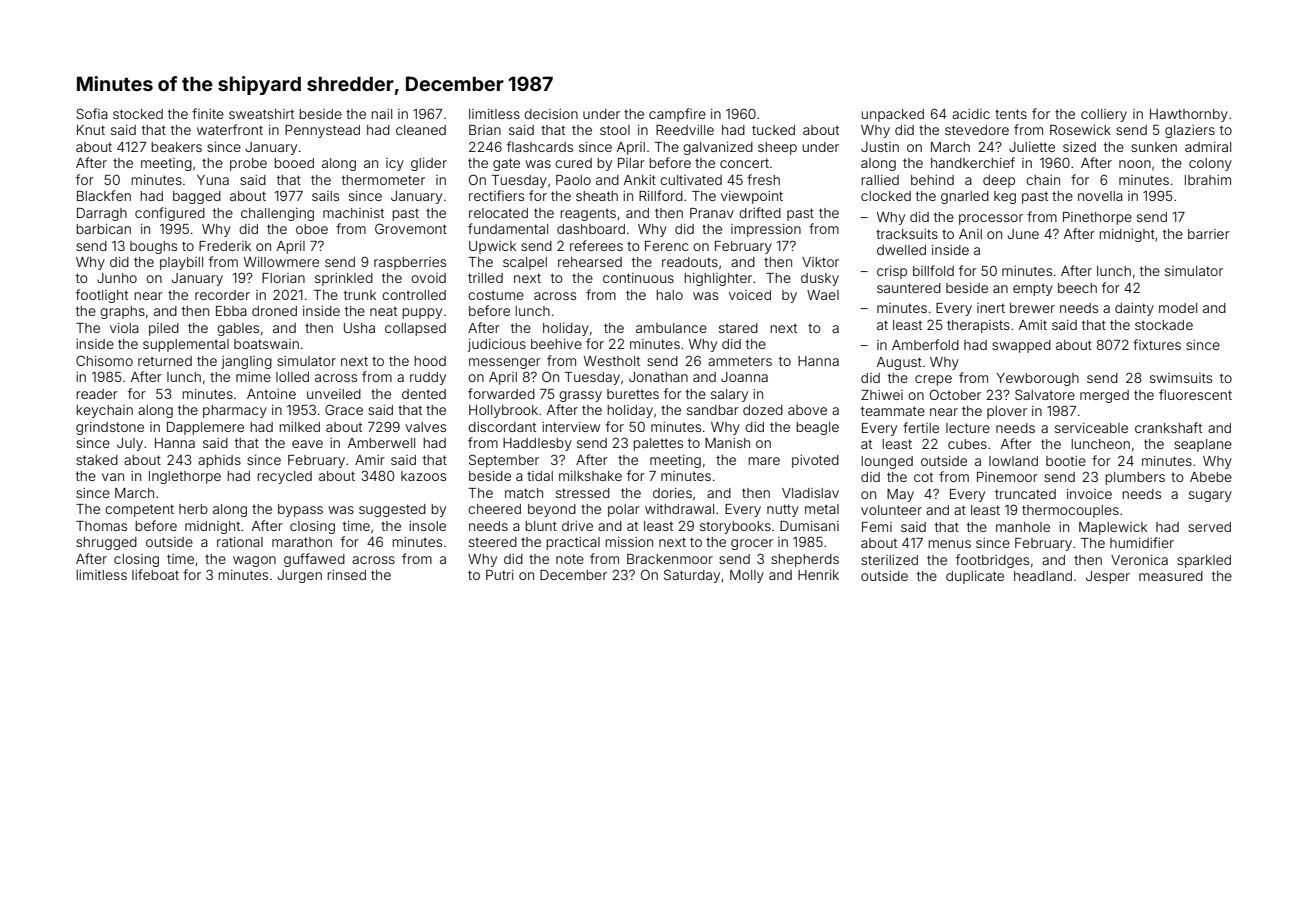 Image resolution: width=1308 pixels, height=924 pixels. I want to click on truncated, so click(1025, 494).
